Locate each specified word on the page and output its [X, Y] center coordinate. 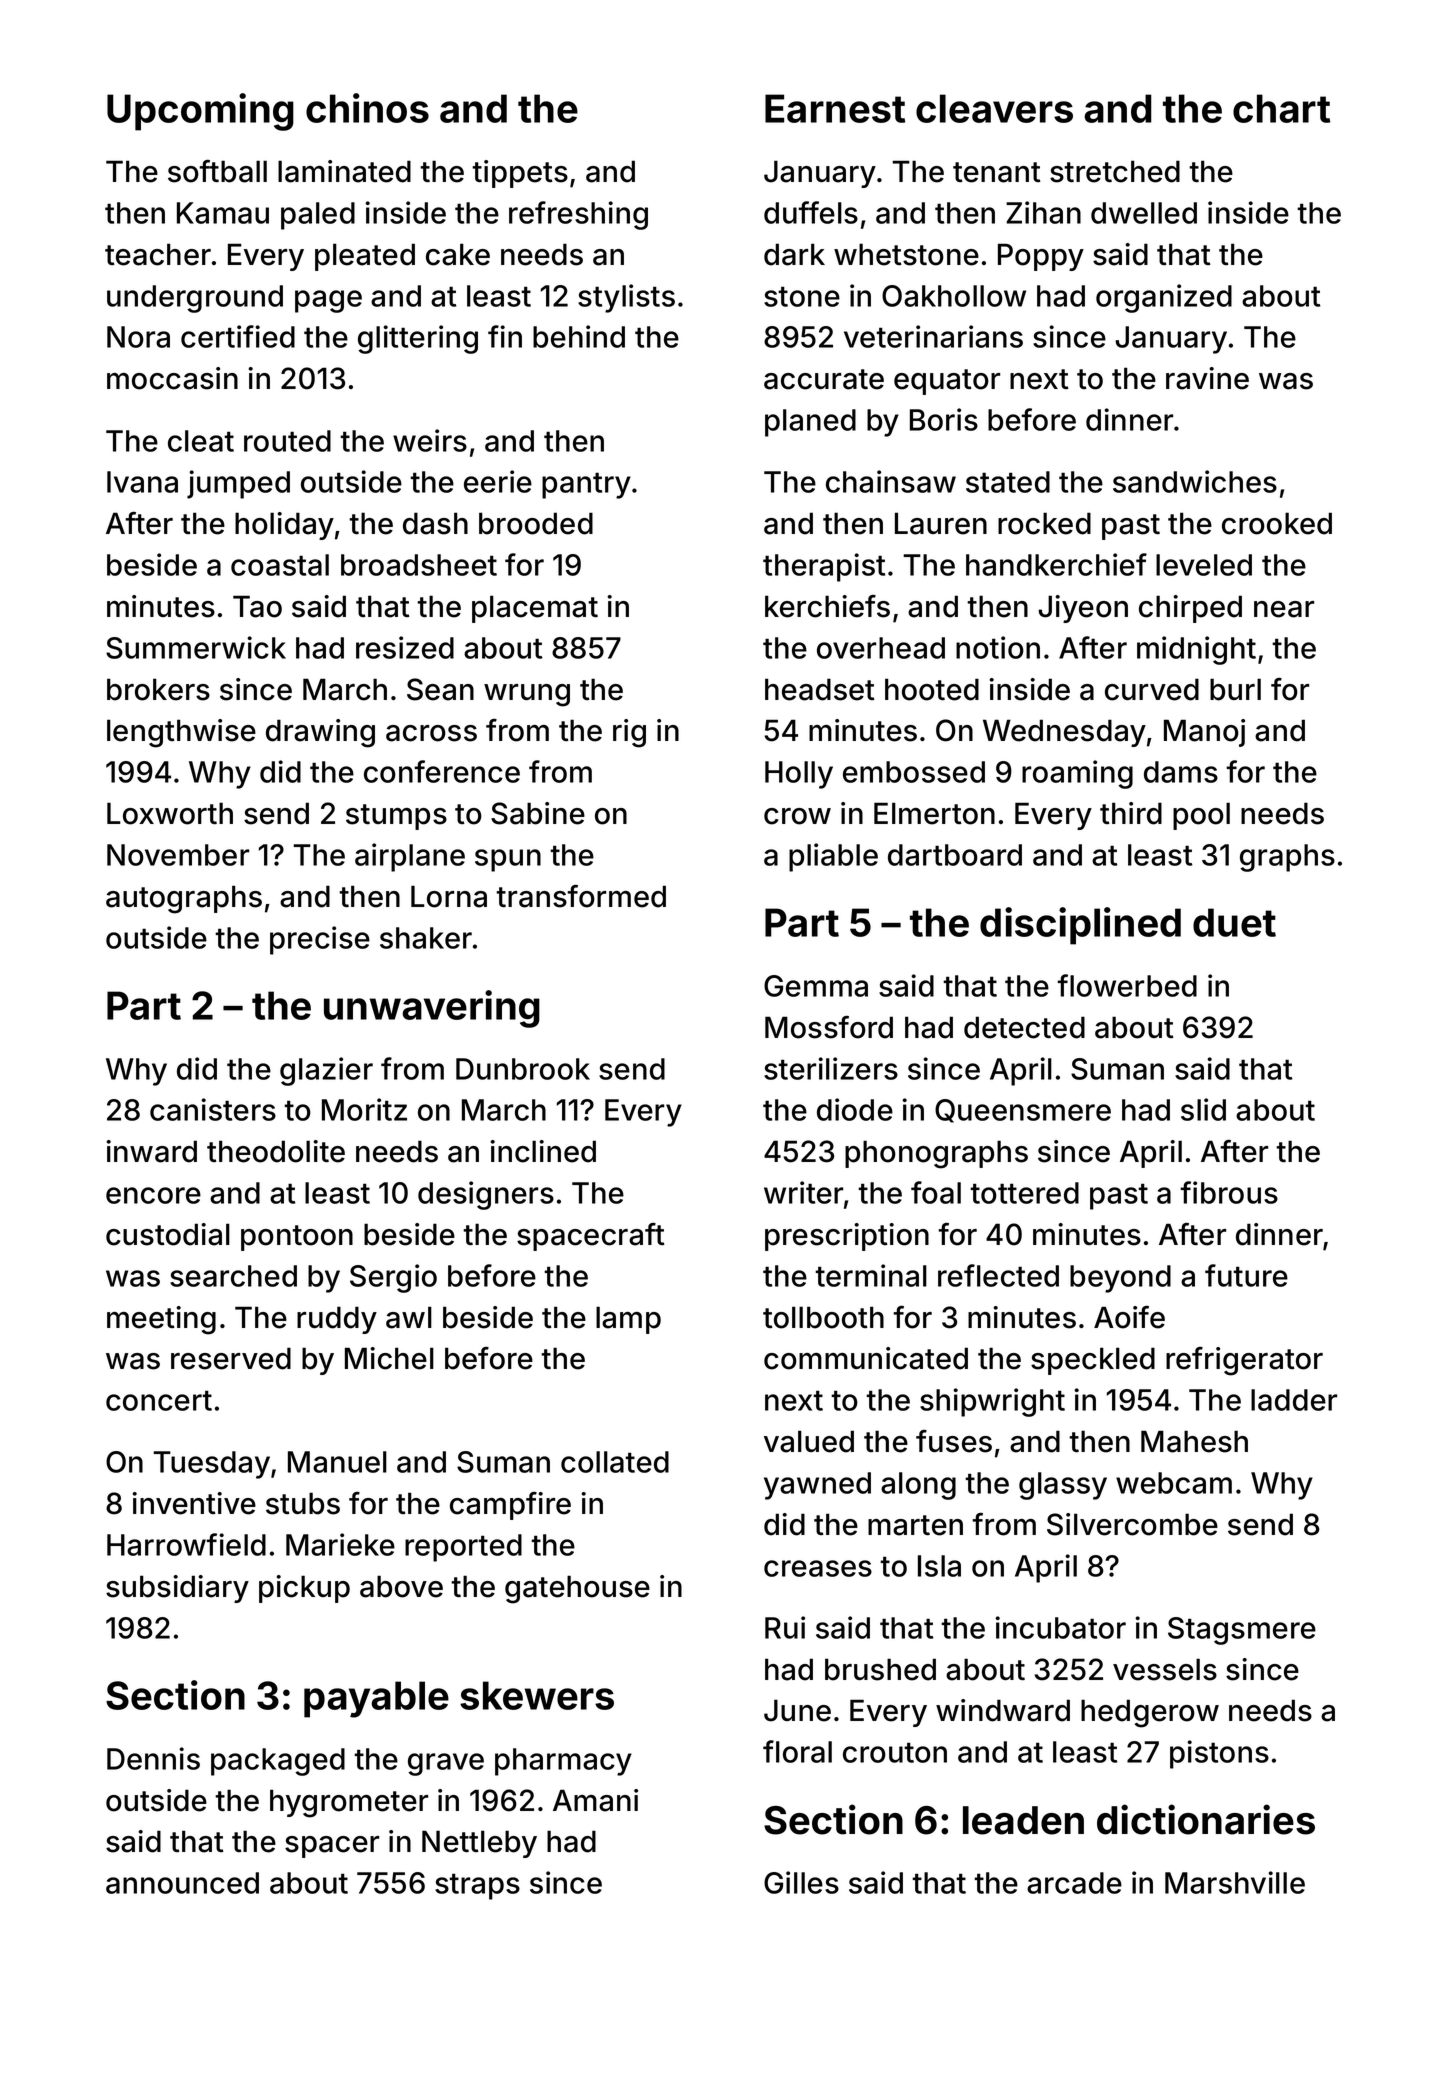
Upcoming [200, 112]
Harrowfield [186, 1544]
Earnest [835, 108]
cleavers [994, 108]
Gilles [801, 1882]
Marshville [1235, 1882]
